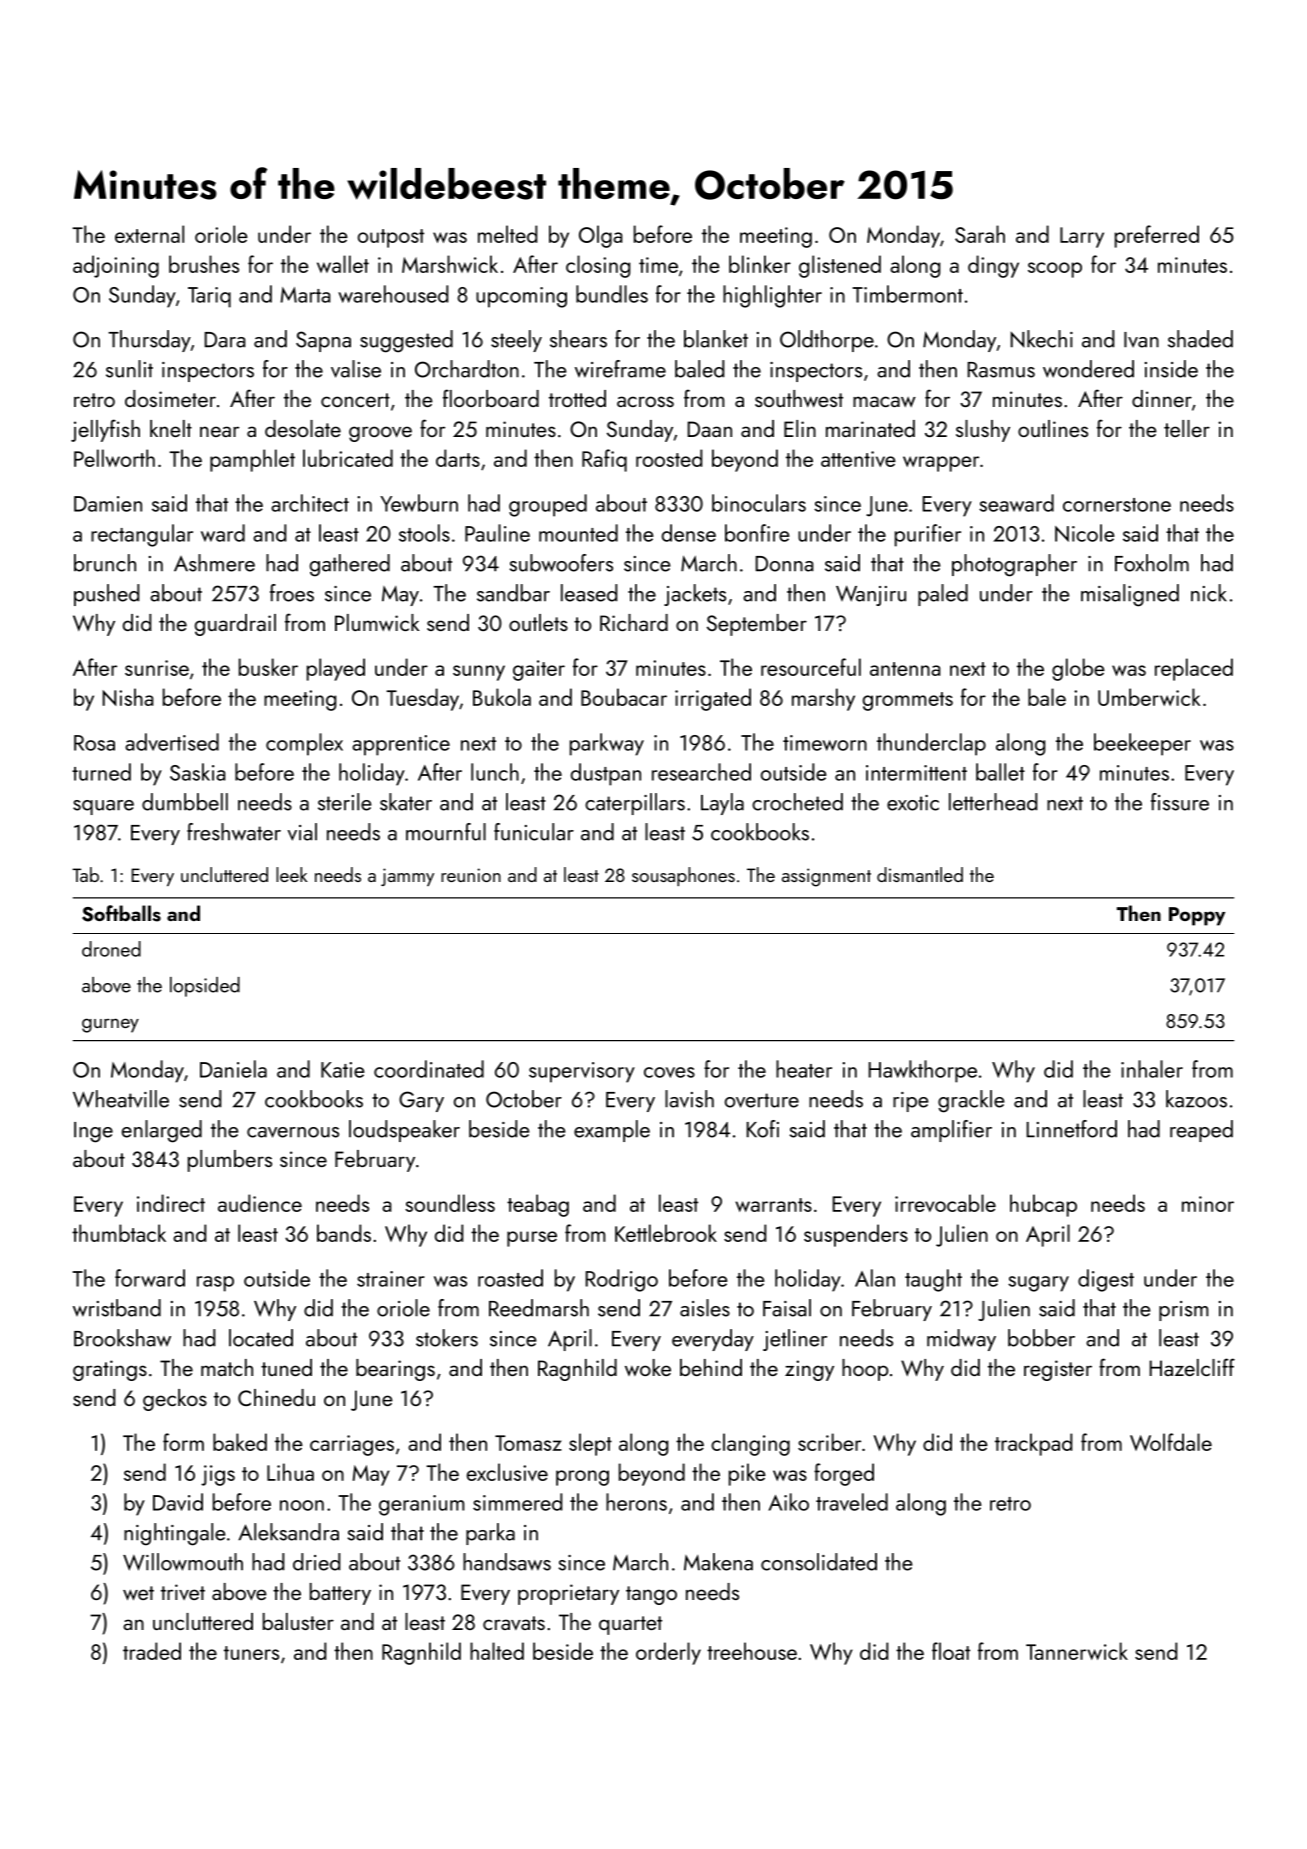 This document has height=1849, width=1307. I want to click on adjoining, so click(116, 266).
